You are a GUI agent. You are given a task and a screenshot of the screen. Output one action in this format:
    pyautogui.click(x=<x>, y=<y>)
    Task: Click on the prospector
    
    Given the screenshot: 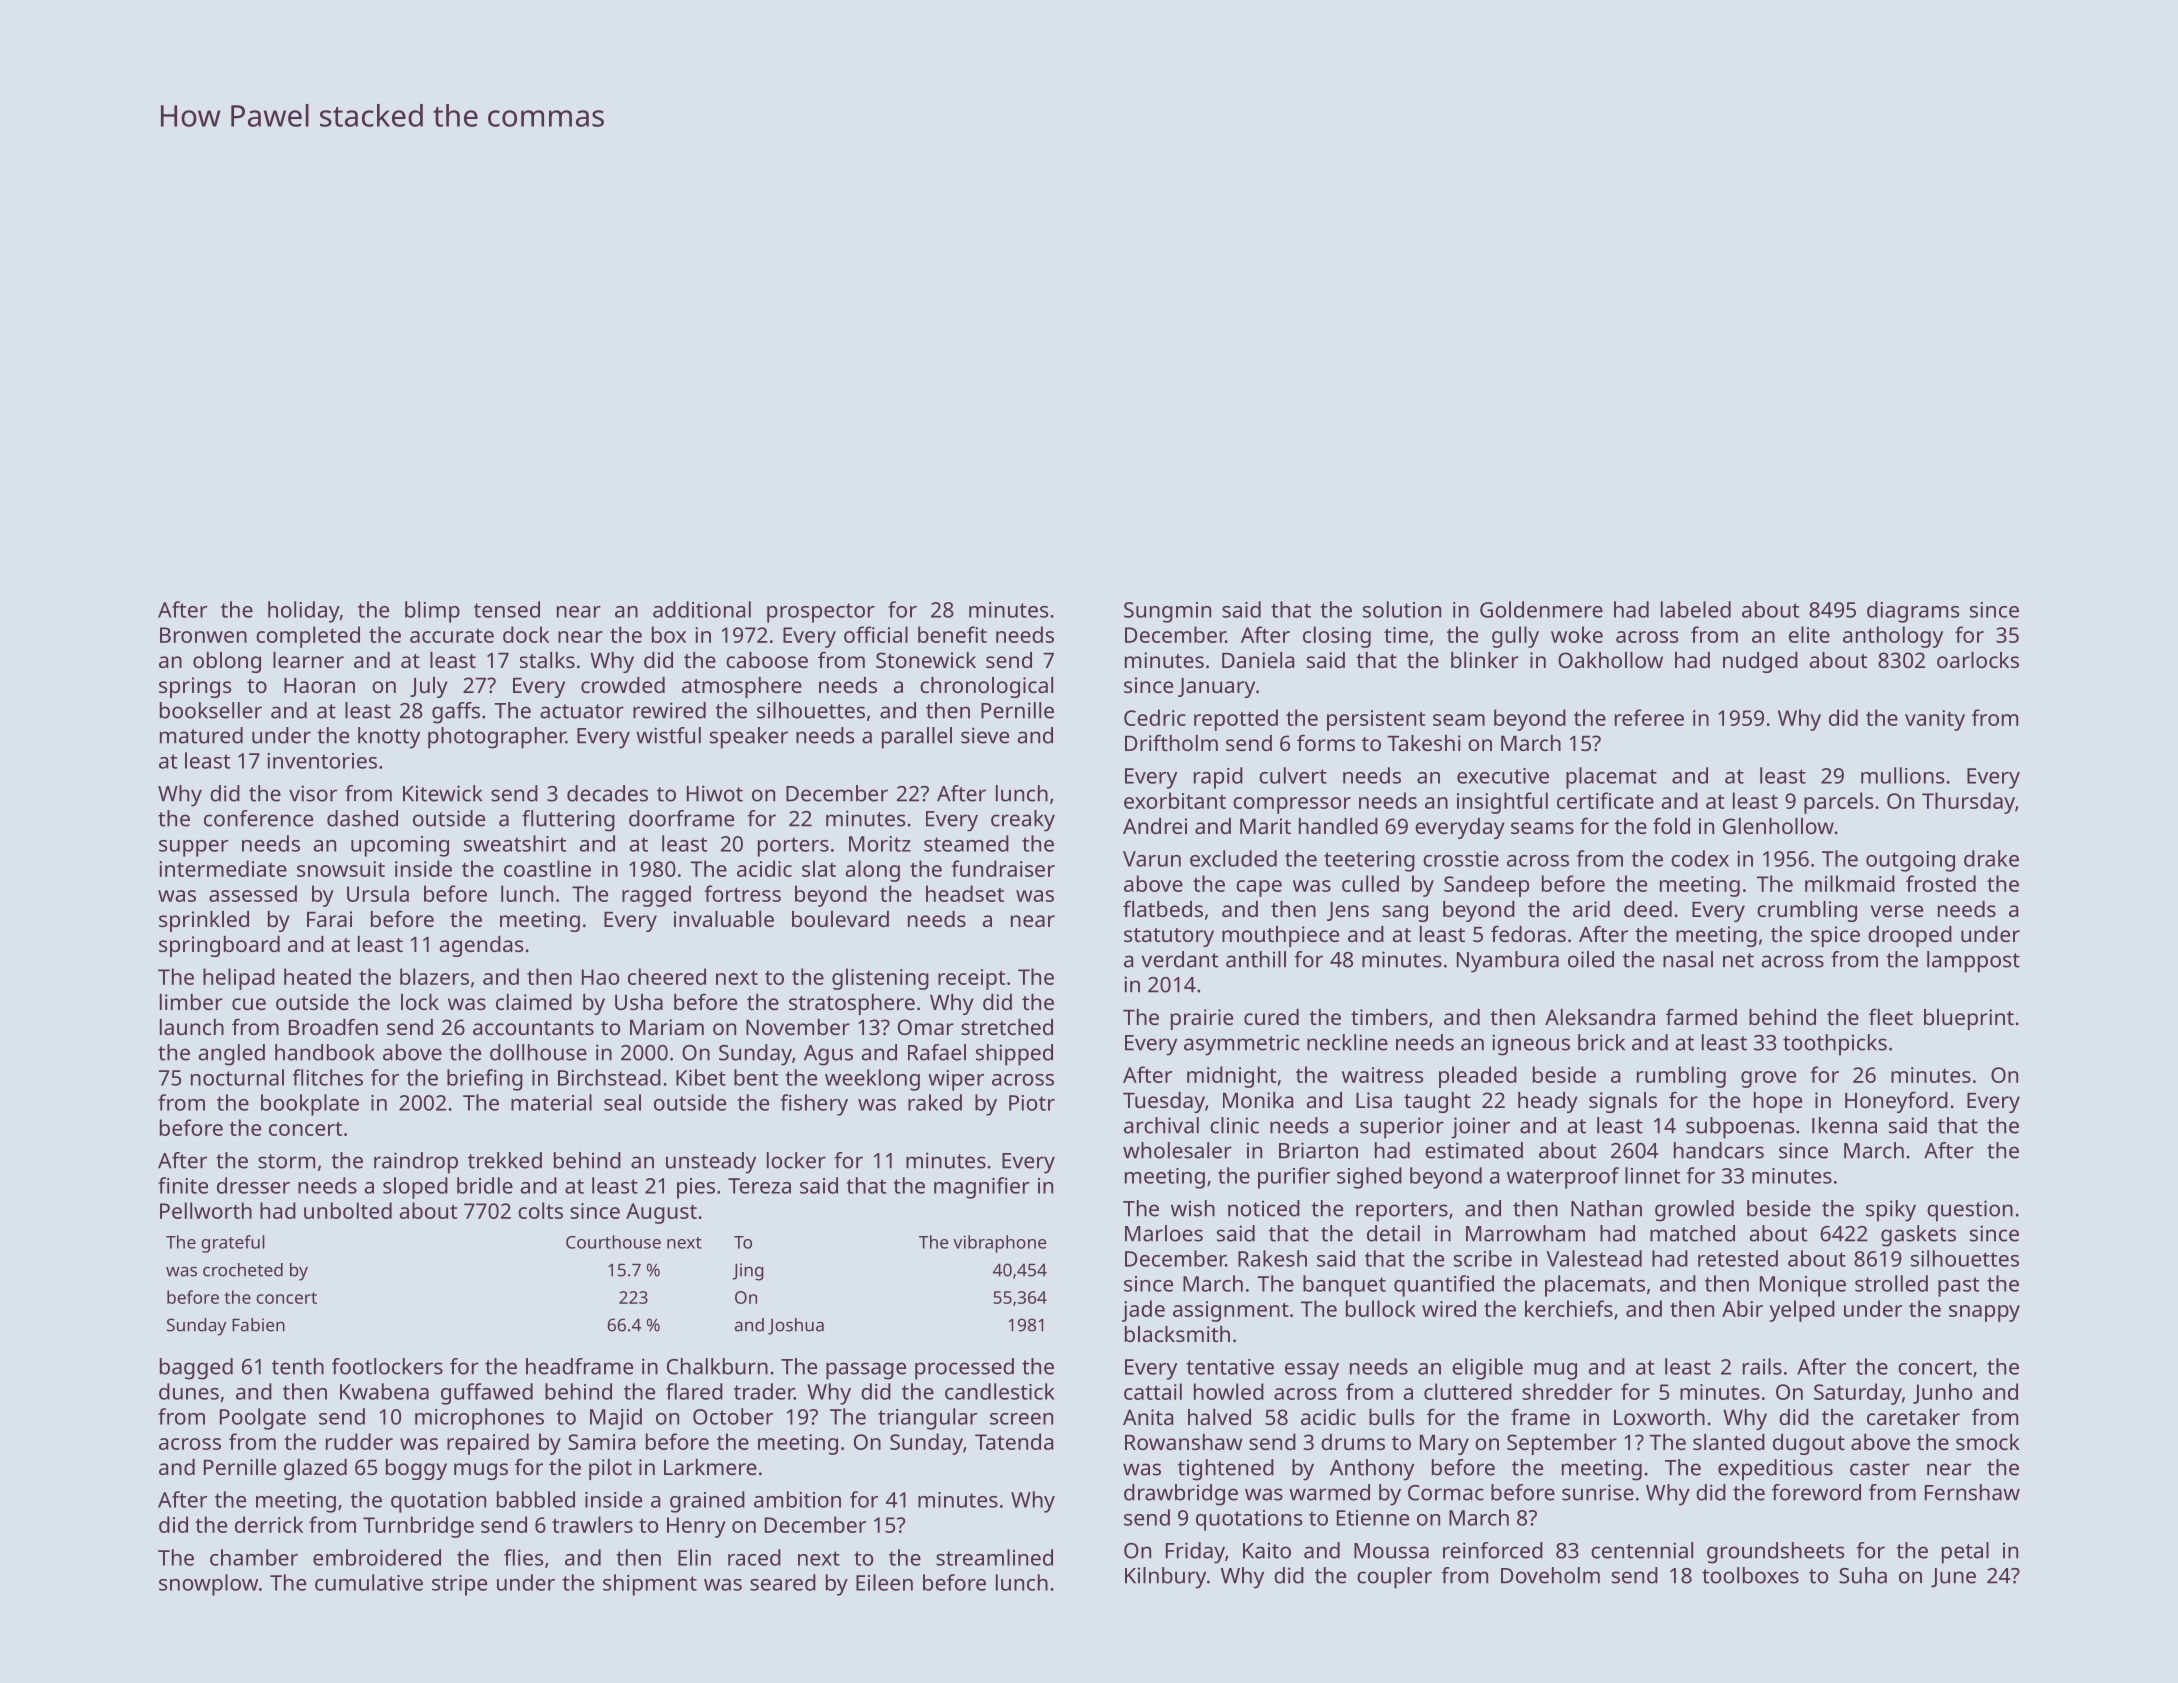 What is the action you would take?
    pyautogui.click(x=821, y=613)
